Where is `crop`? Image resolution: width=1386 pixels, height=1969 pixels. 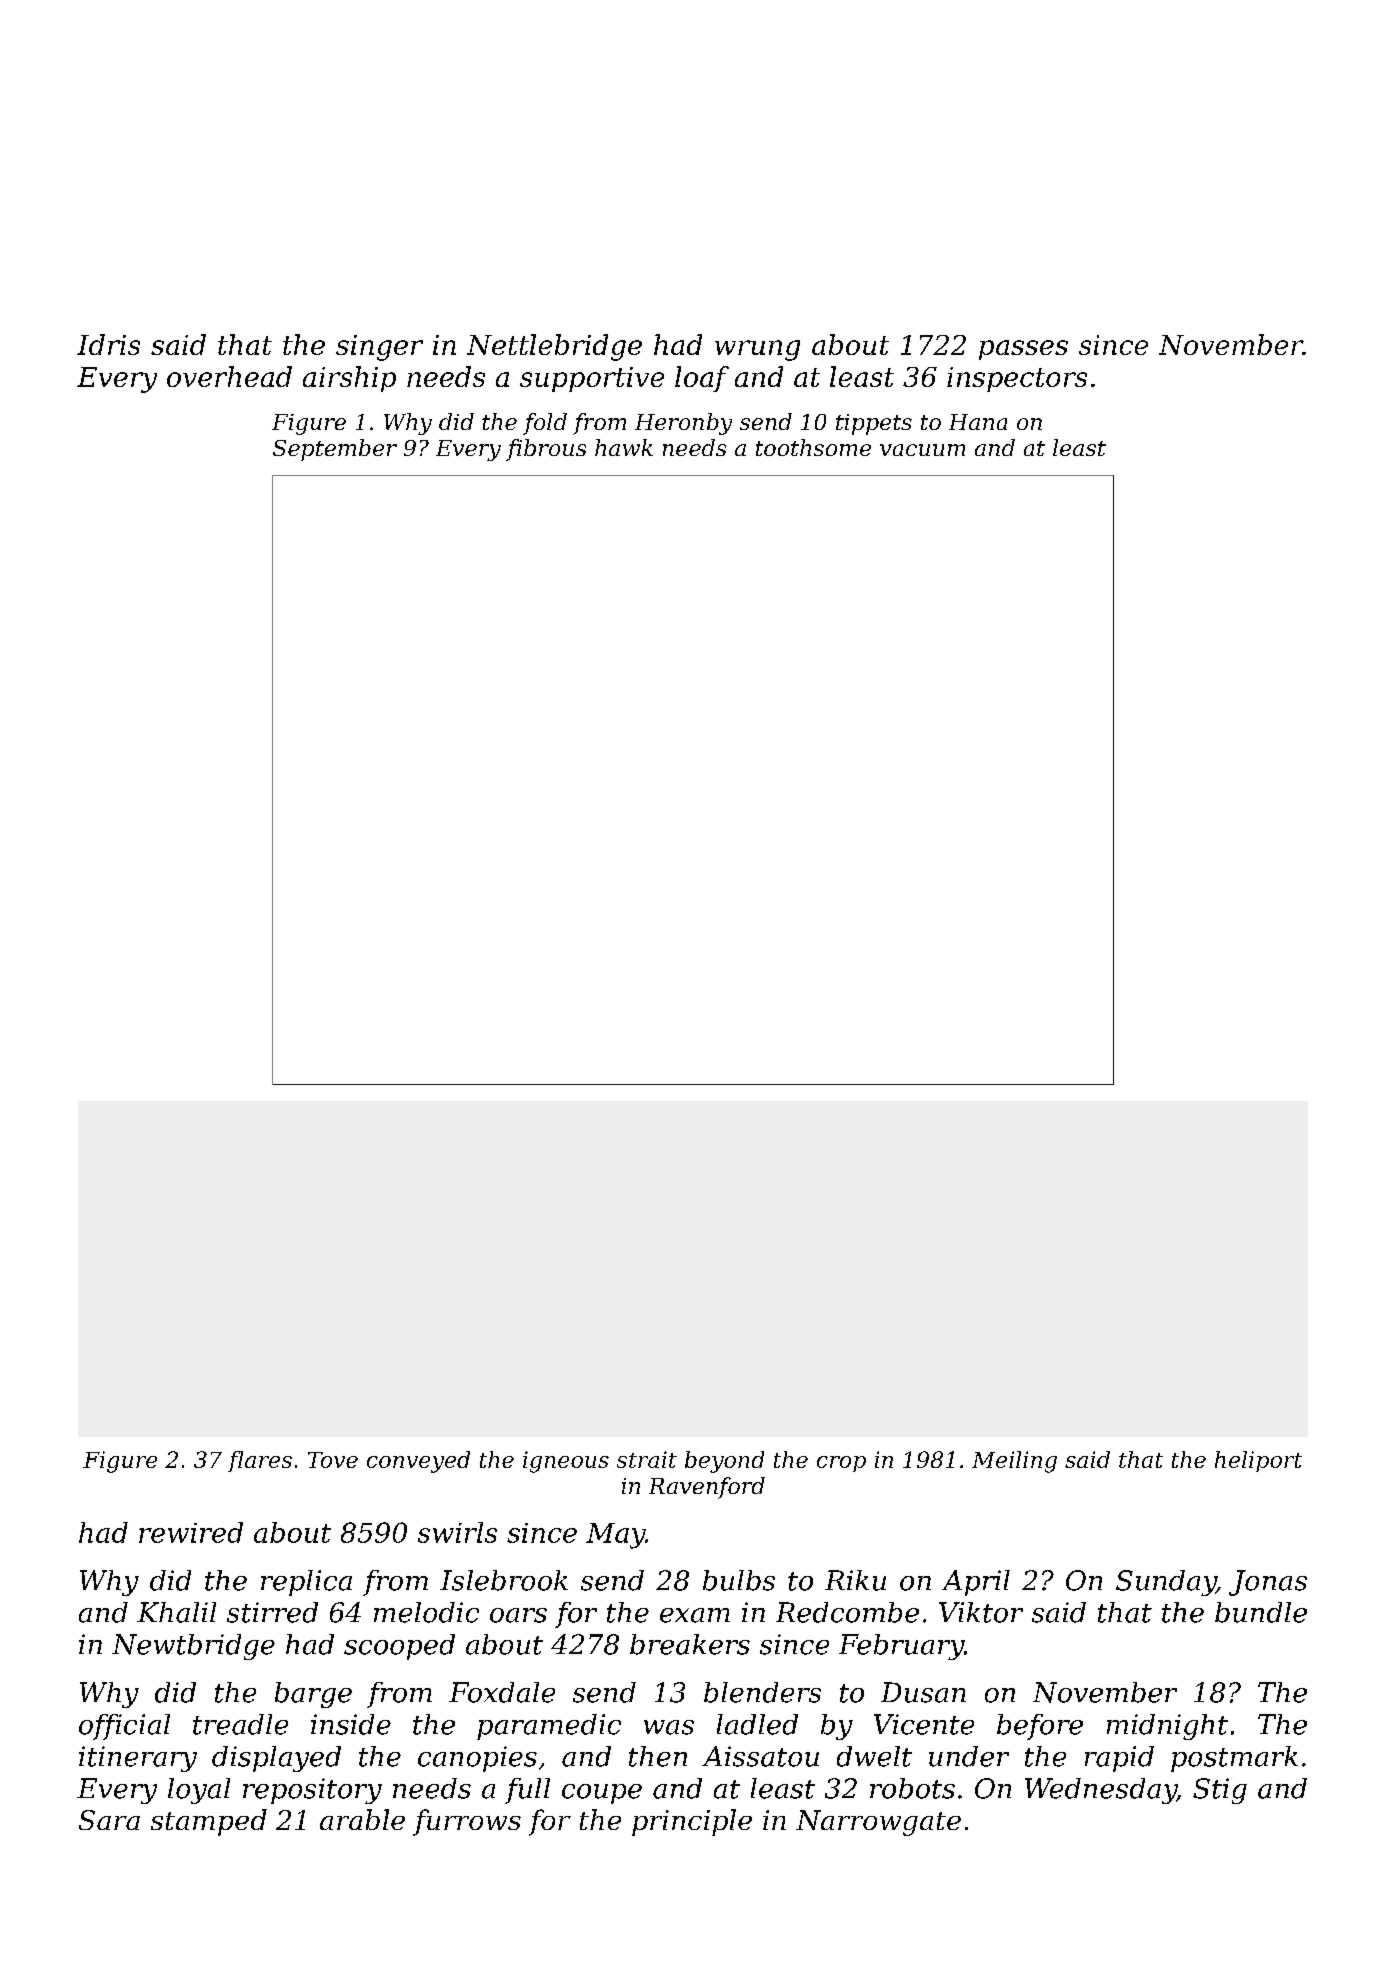 crop is located at coordinates (841, 1464).
